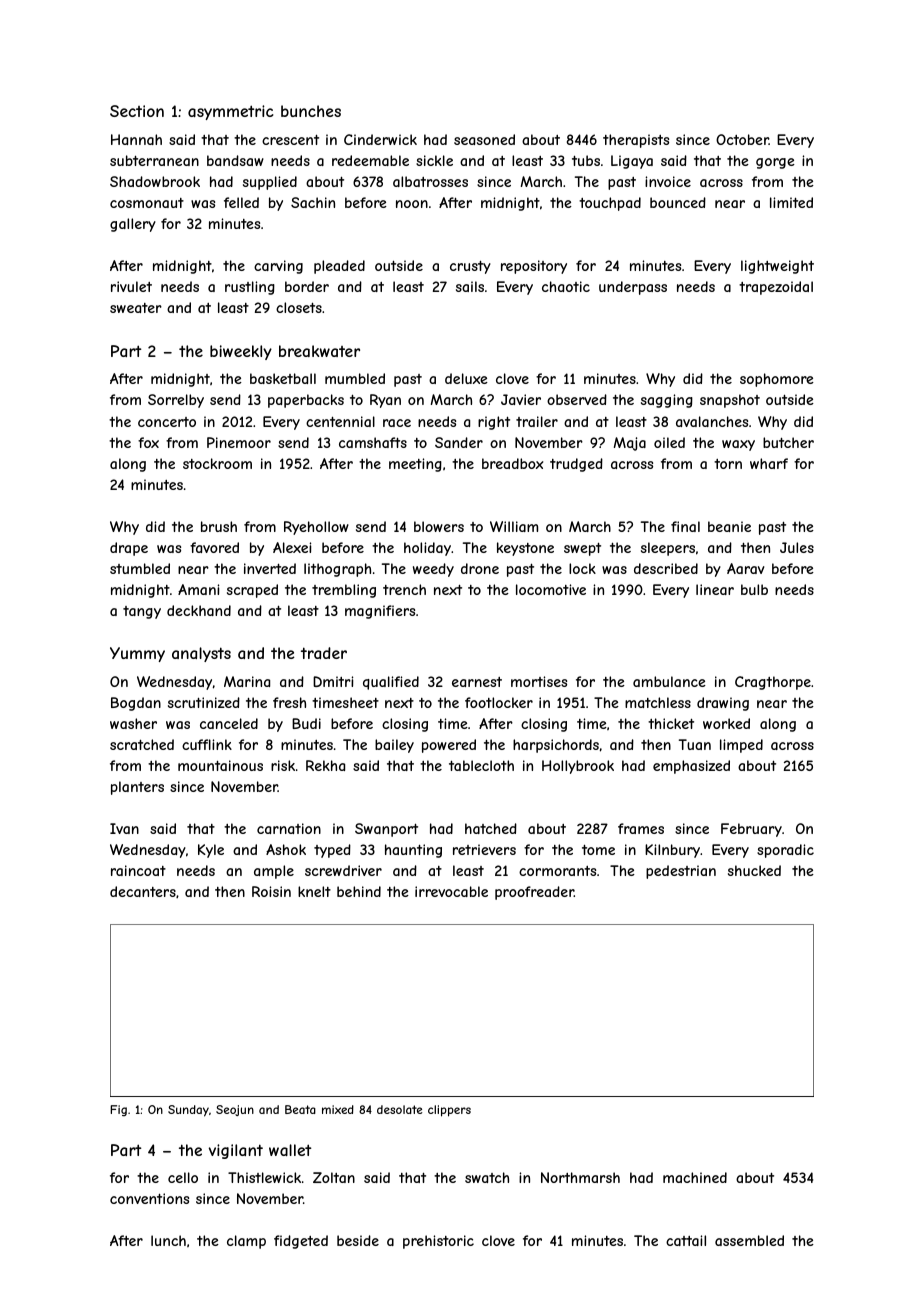  What do you see at coordinates (668, 181) in the page?
I see `invoice` at bounding box center [668, 181].
